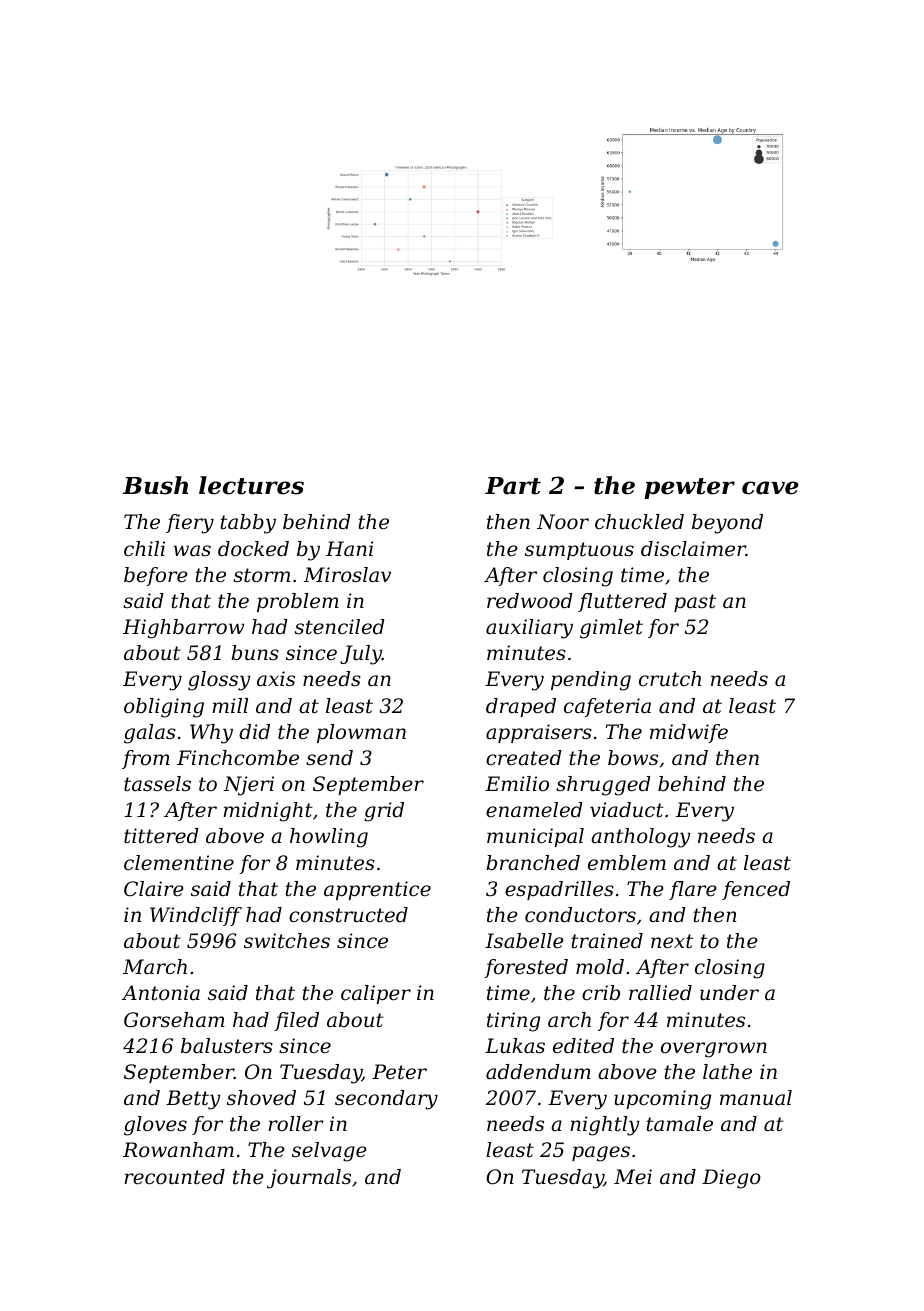 This document has height=1311, width=924. I want to click on disclaimer, so click(693, 549).
